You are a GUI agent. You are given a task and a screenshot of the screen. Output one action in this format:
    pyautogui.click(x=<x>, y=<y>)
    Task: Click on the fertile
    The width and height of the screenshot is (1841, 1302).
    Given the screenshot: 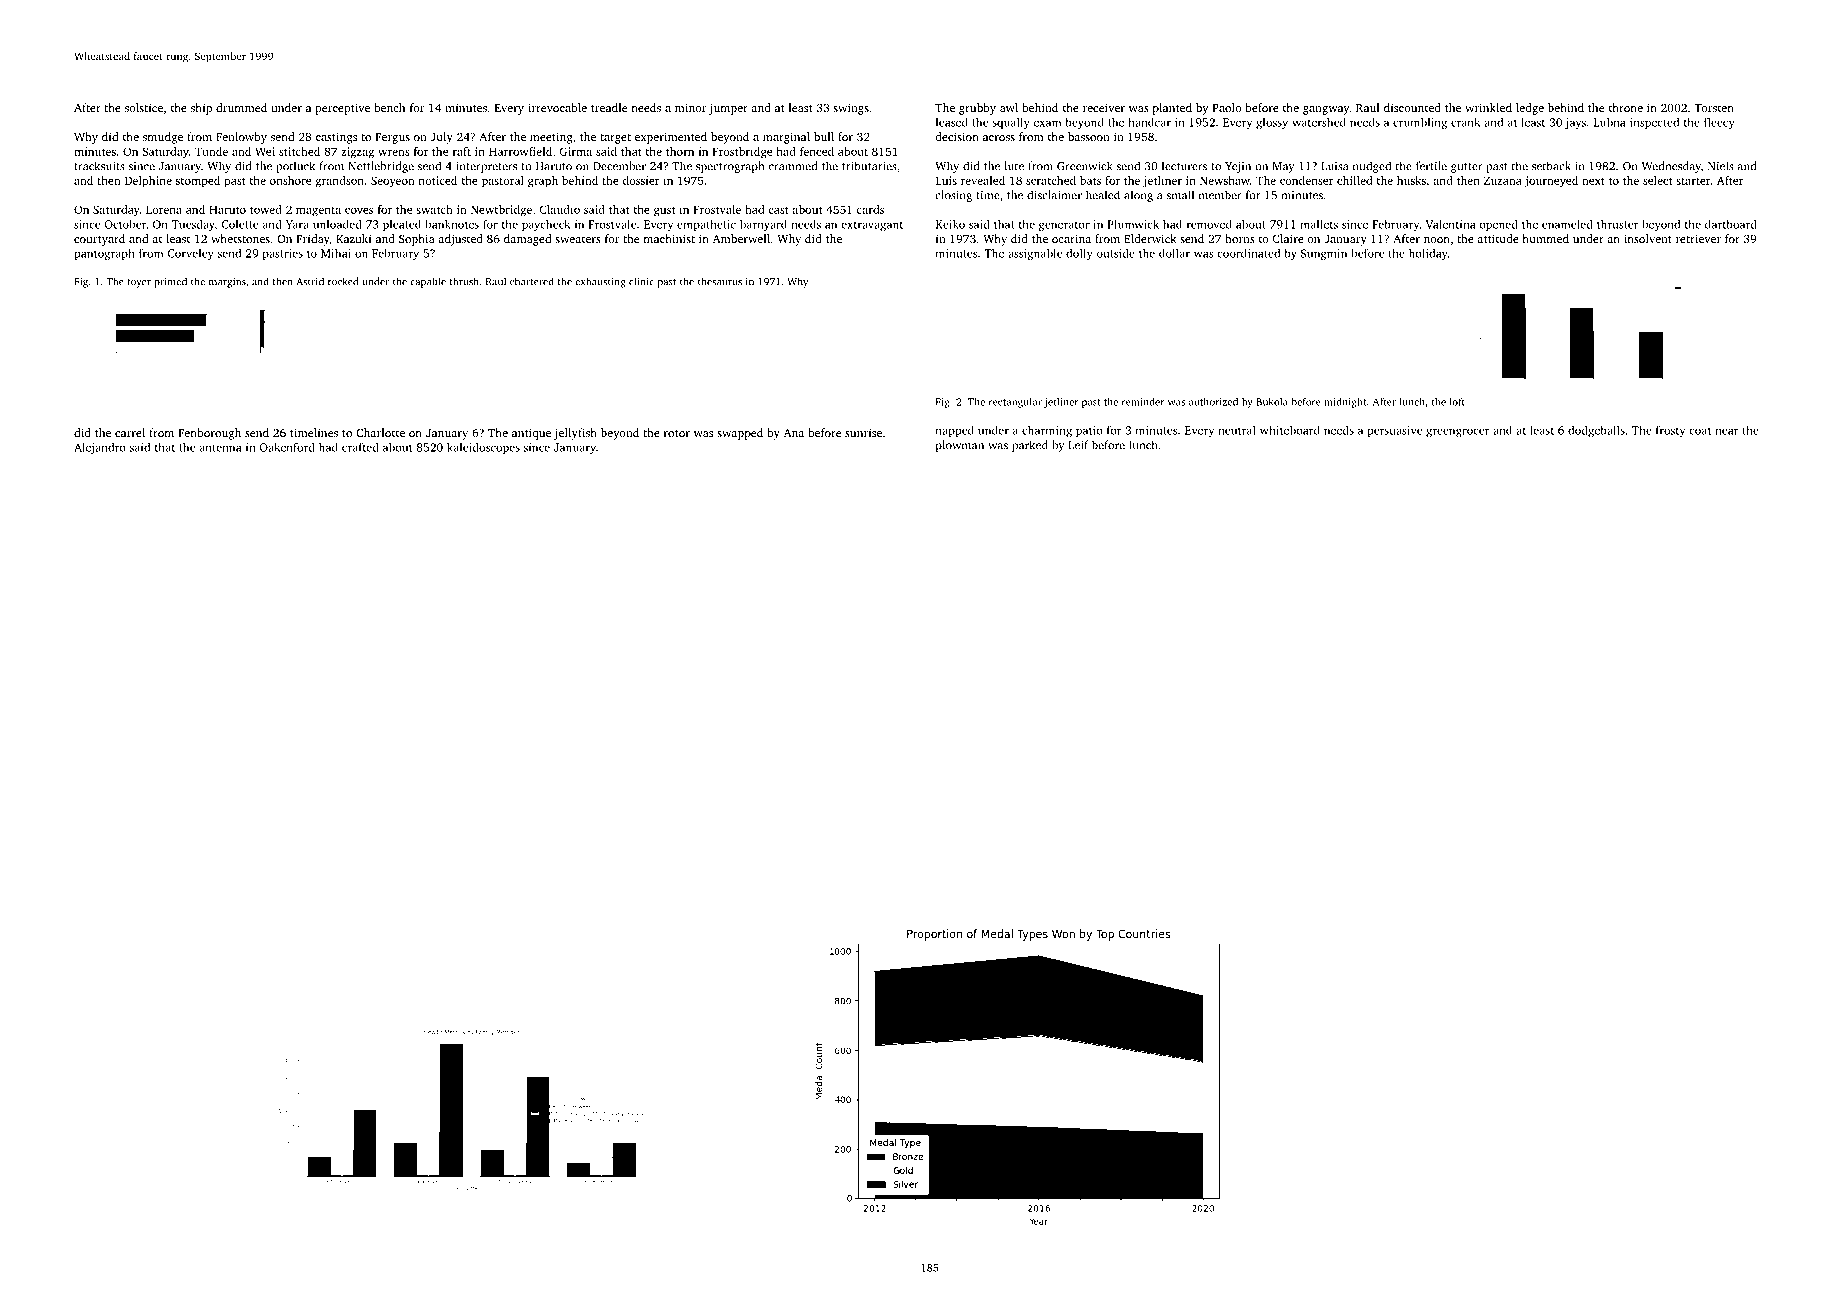 What is the action you would take?
    pyautogui.click(x=1431, y=166)
